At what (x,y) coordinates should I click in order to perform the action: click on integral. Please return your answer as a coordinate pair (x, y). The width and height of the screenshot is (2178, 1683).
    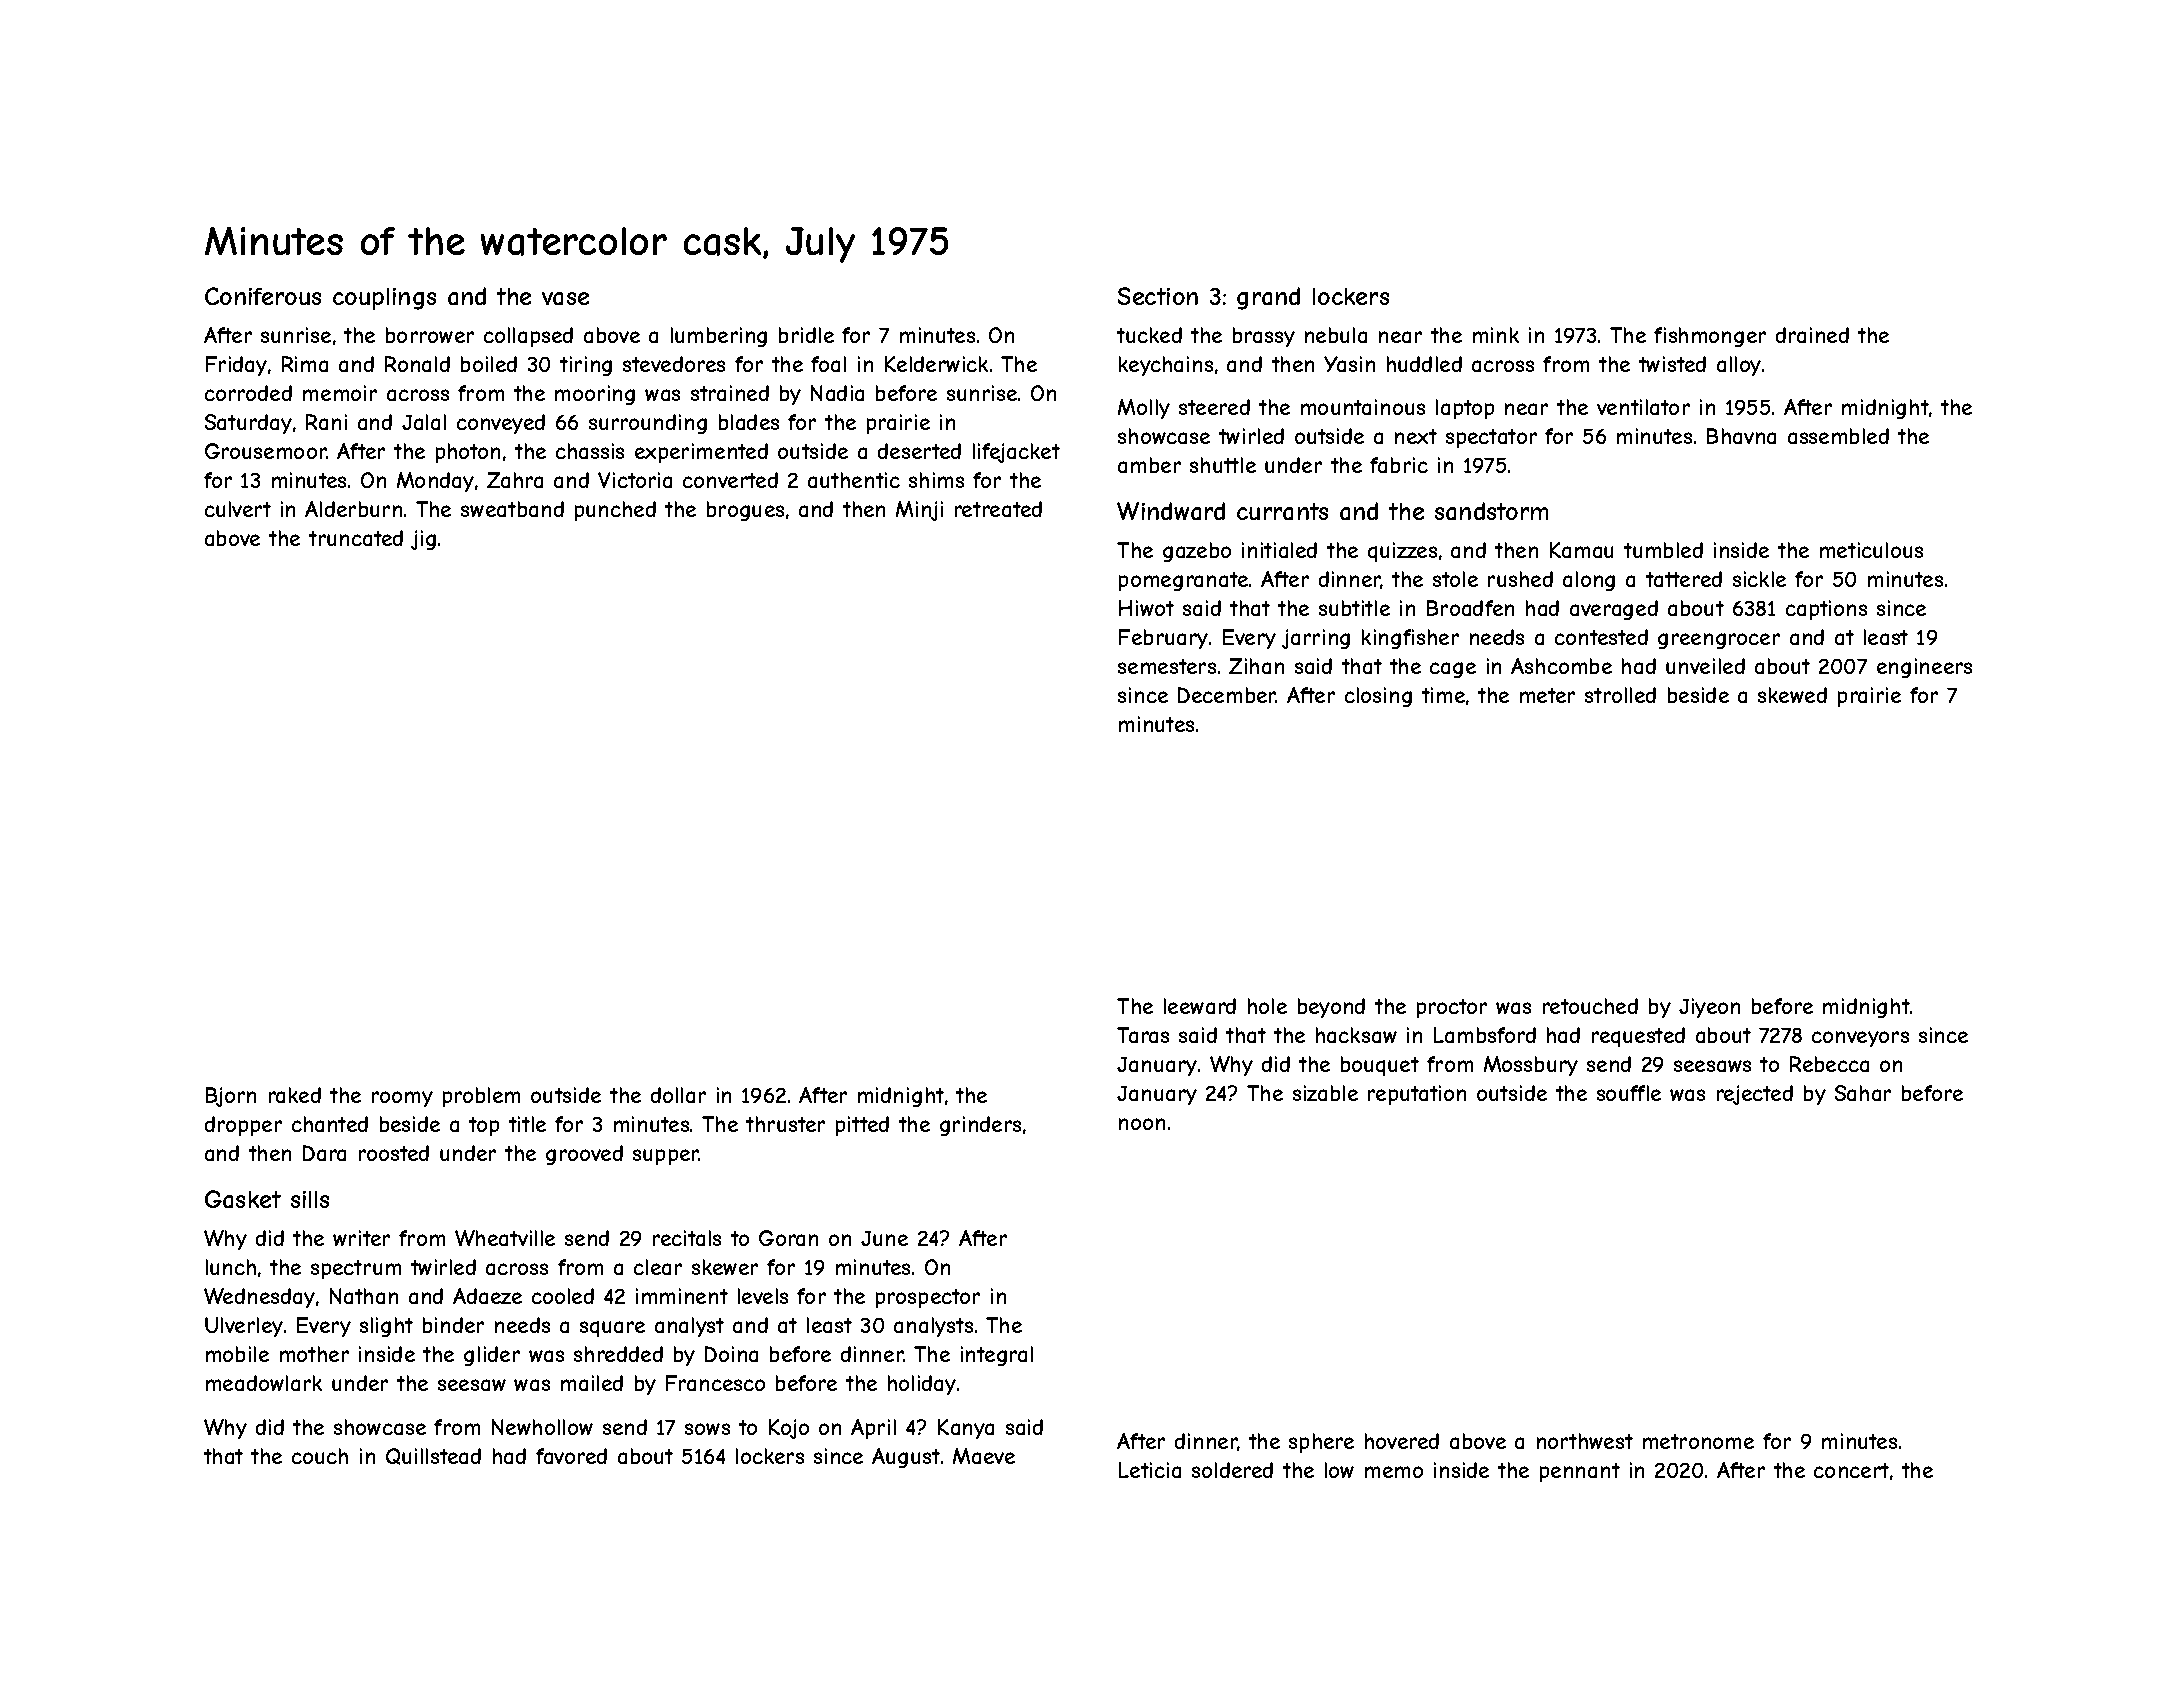
    Looking at the image, I should click on (997, 1356).
